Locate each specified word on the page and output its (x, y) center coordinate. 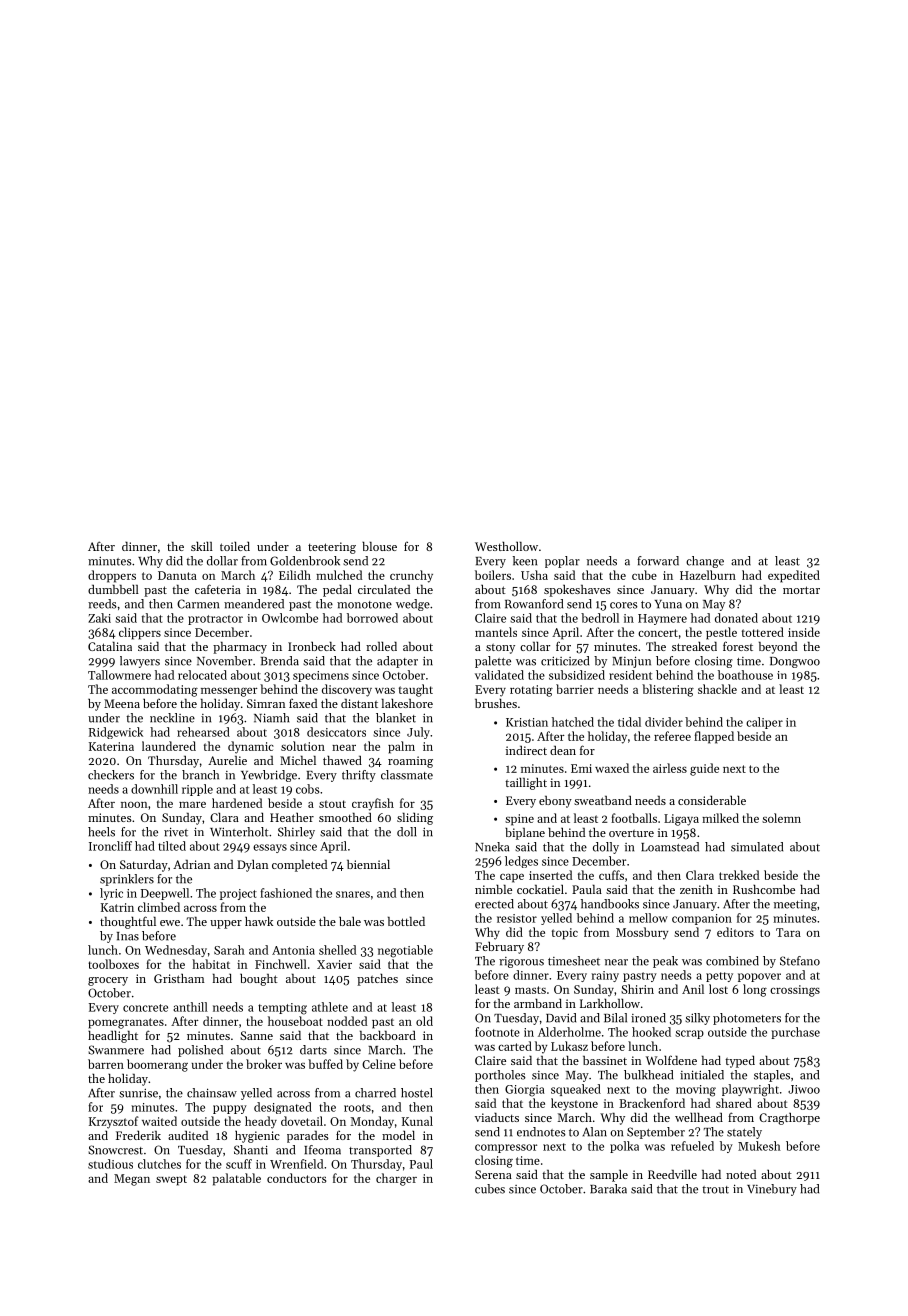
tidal (629, 722)
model (398, 1135)
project (238, 894)
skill (202, 546)
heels (101, 832)
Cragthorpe (789, 1119)
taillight (526, 783)
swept (171, 1180)
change (705, 562)
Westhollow (506, 546)
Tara (788, 932)
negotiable (405, 951)
